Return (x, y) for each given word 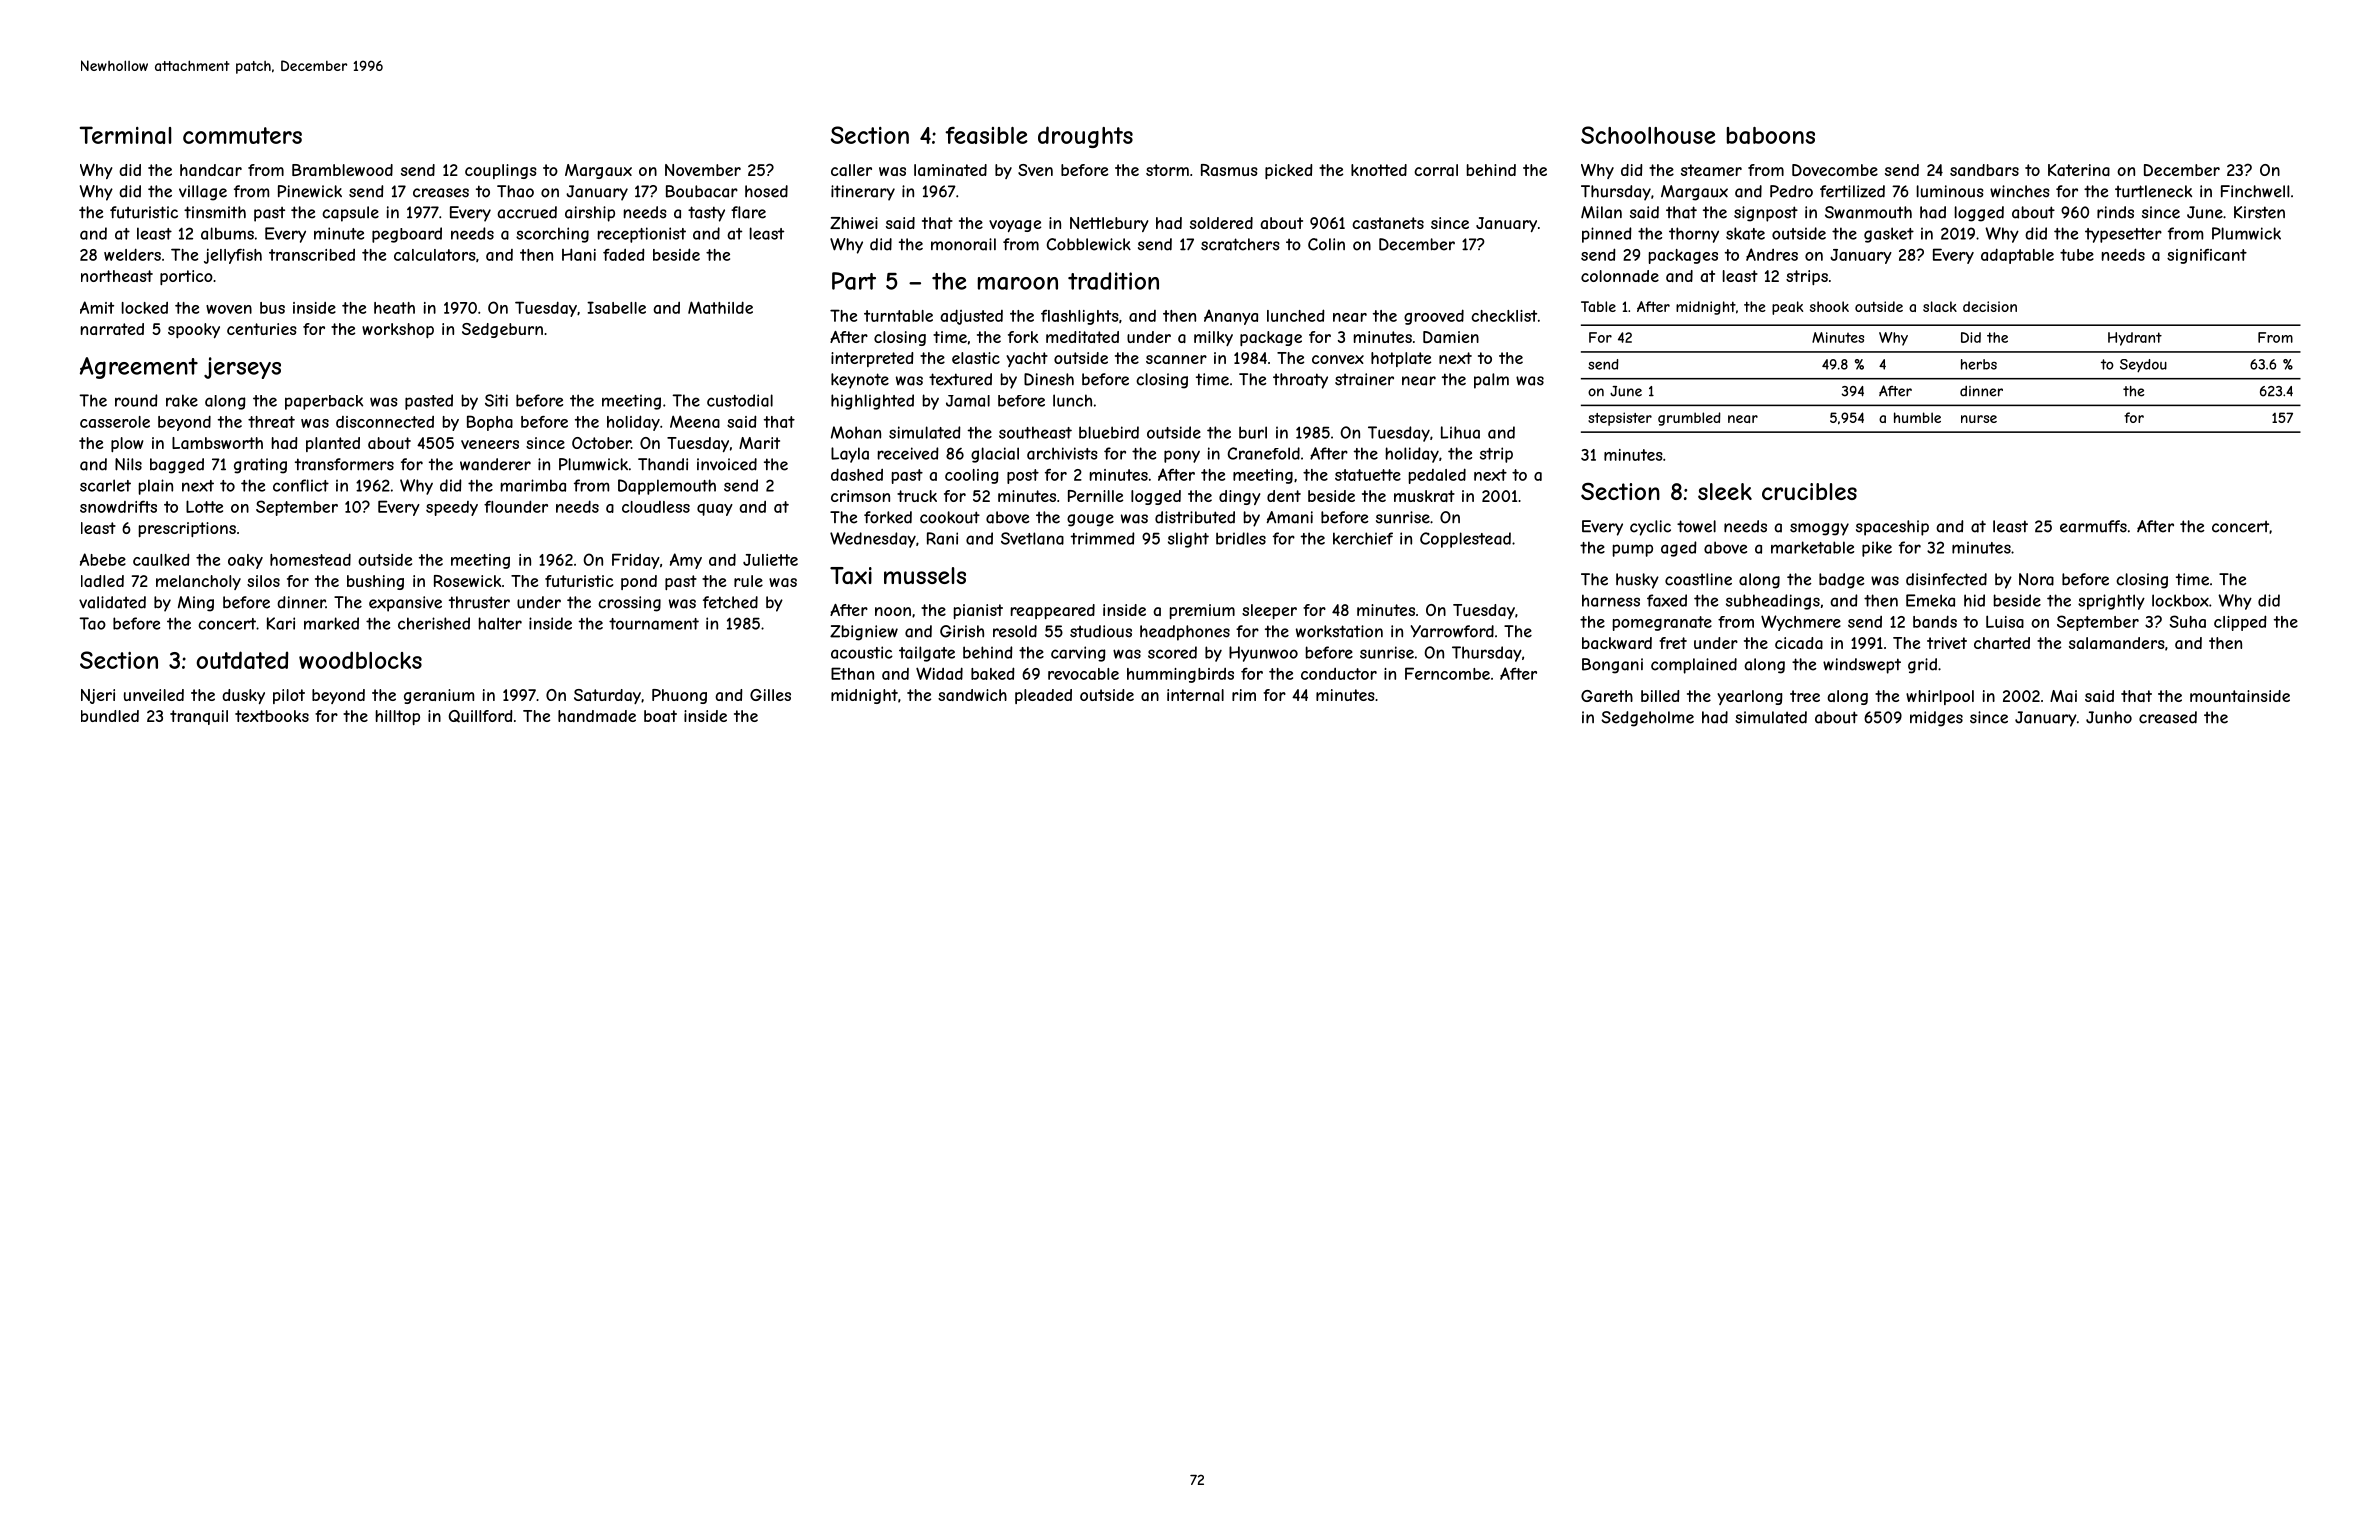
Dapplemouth (667, 487)
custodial (740, 400)
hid (1974, 600)
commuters (242, 135)
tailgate (927, 654)
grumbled (1689, 419)
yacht (1027, 359)
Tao (92, 623)
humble (1917, 417)
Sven (1035, 170)
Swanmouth (1868, 212)
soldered (1221, 223)
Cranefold (1263, 453)
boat (660, 716)
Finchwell (2255, 191)
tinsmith (215, 212)
